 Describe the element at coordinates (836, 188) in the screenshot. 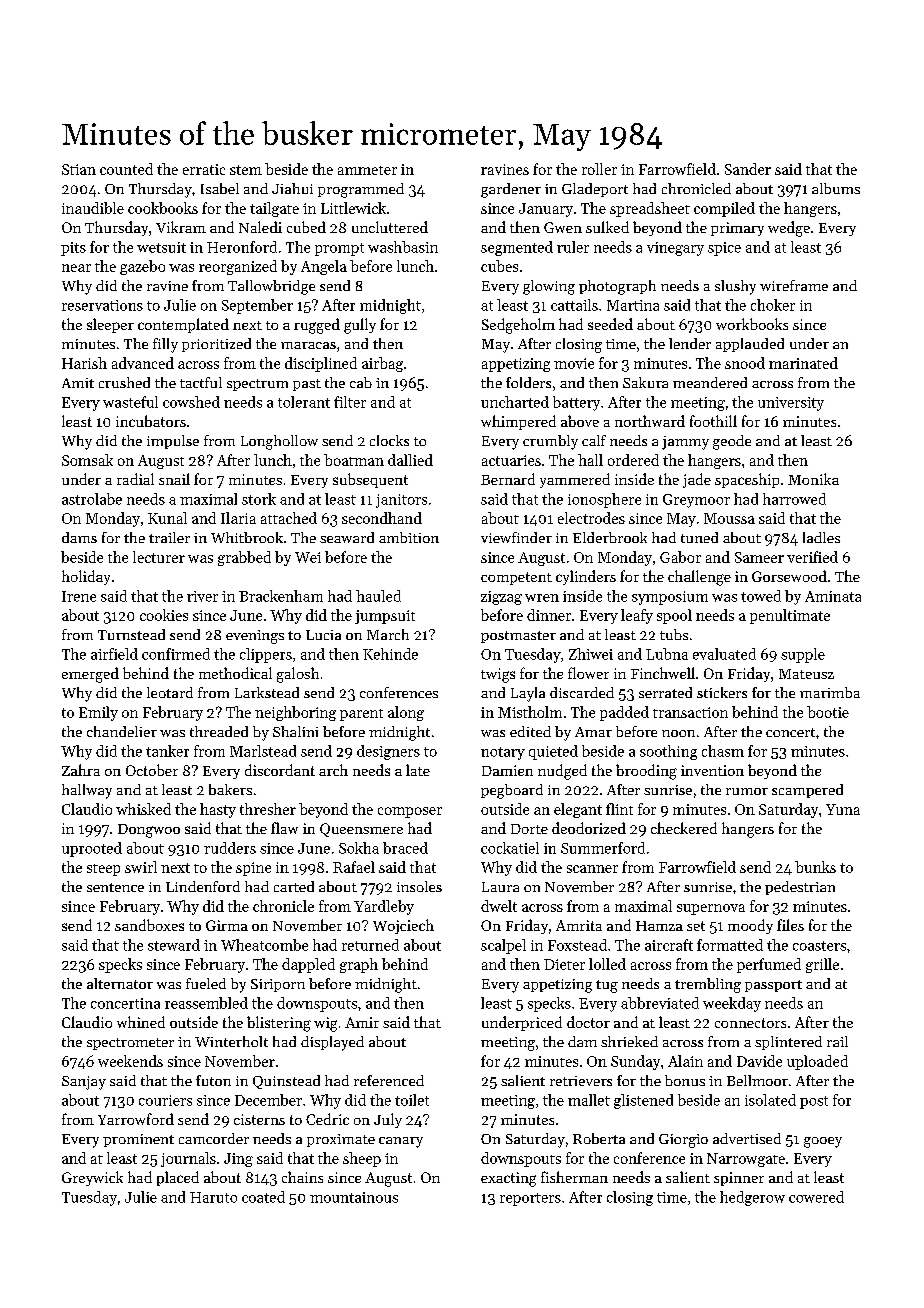

I see `albums` at that location.
